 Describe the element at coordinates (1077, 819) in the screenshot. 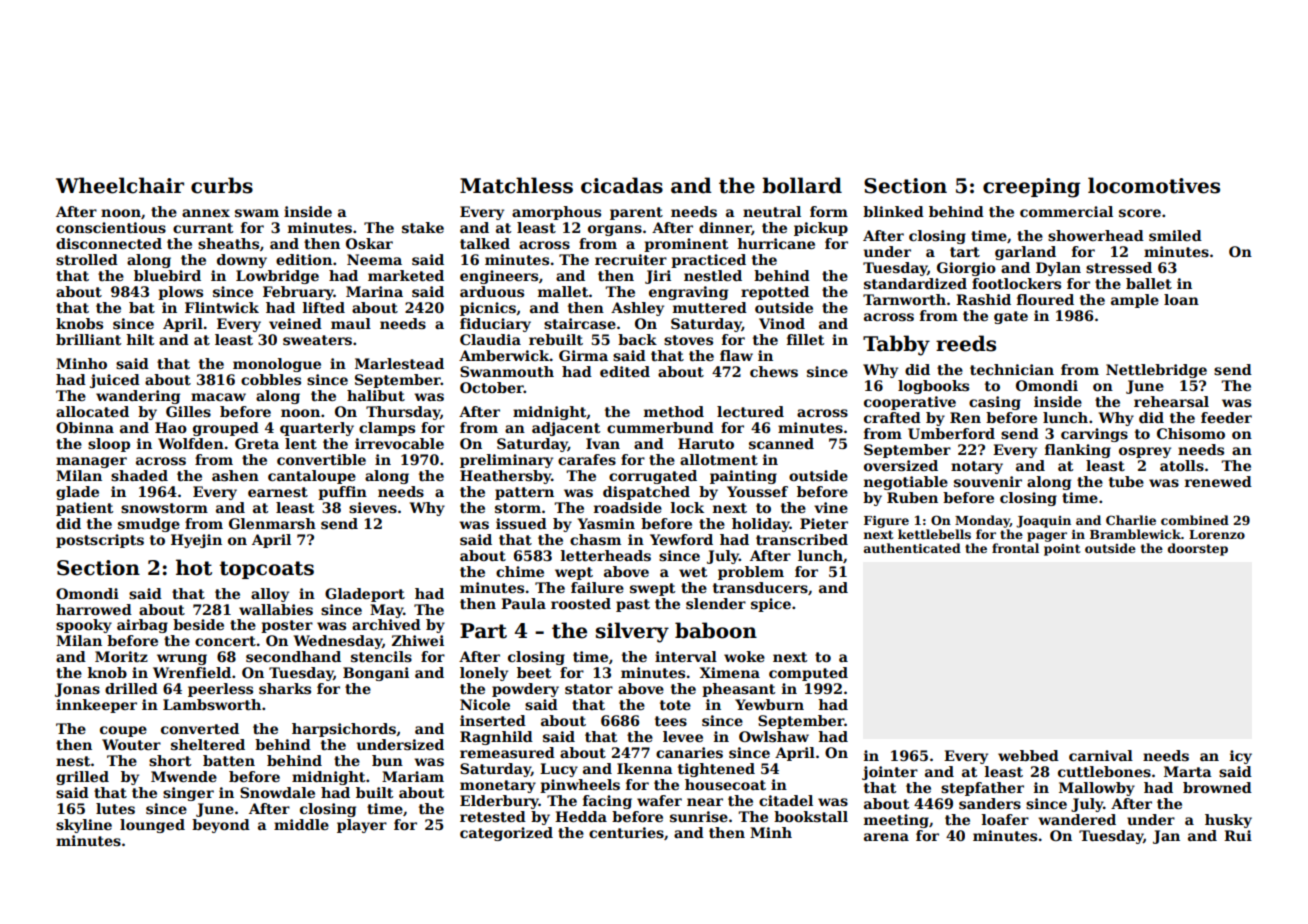

I see `wandered` at that location.
